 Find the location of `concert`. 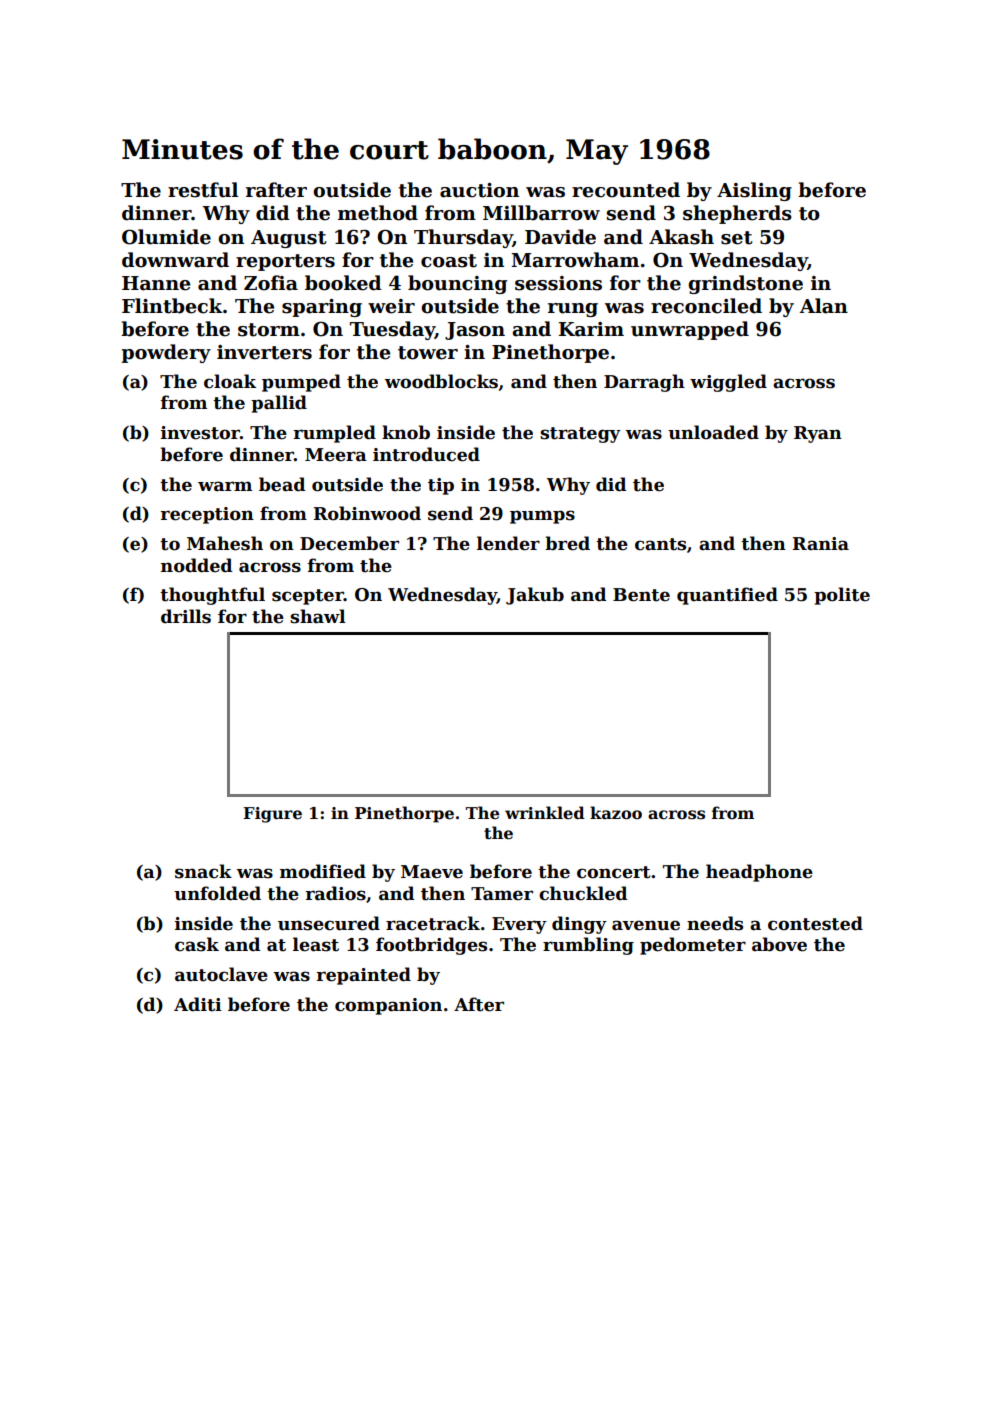

concert is located at coordinates (614, 872).
